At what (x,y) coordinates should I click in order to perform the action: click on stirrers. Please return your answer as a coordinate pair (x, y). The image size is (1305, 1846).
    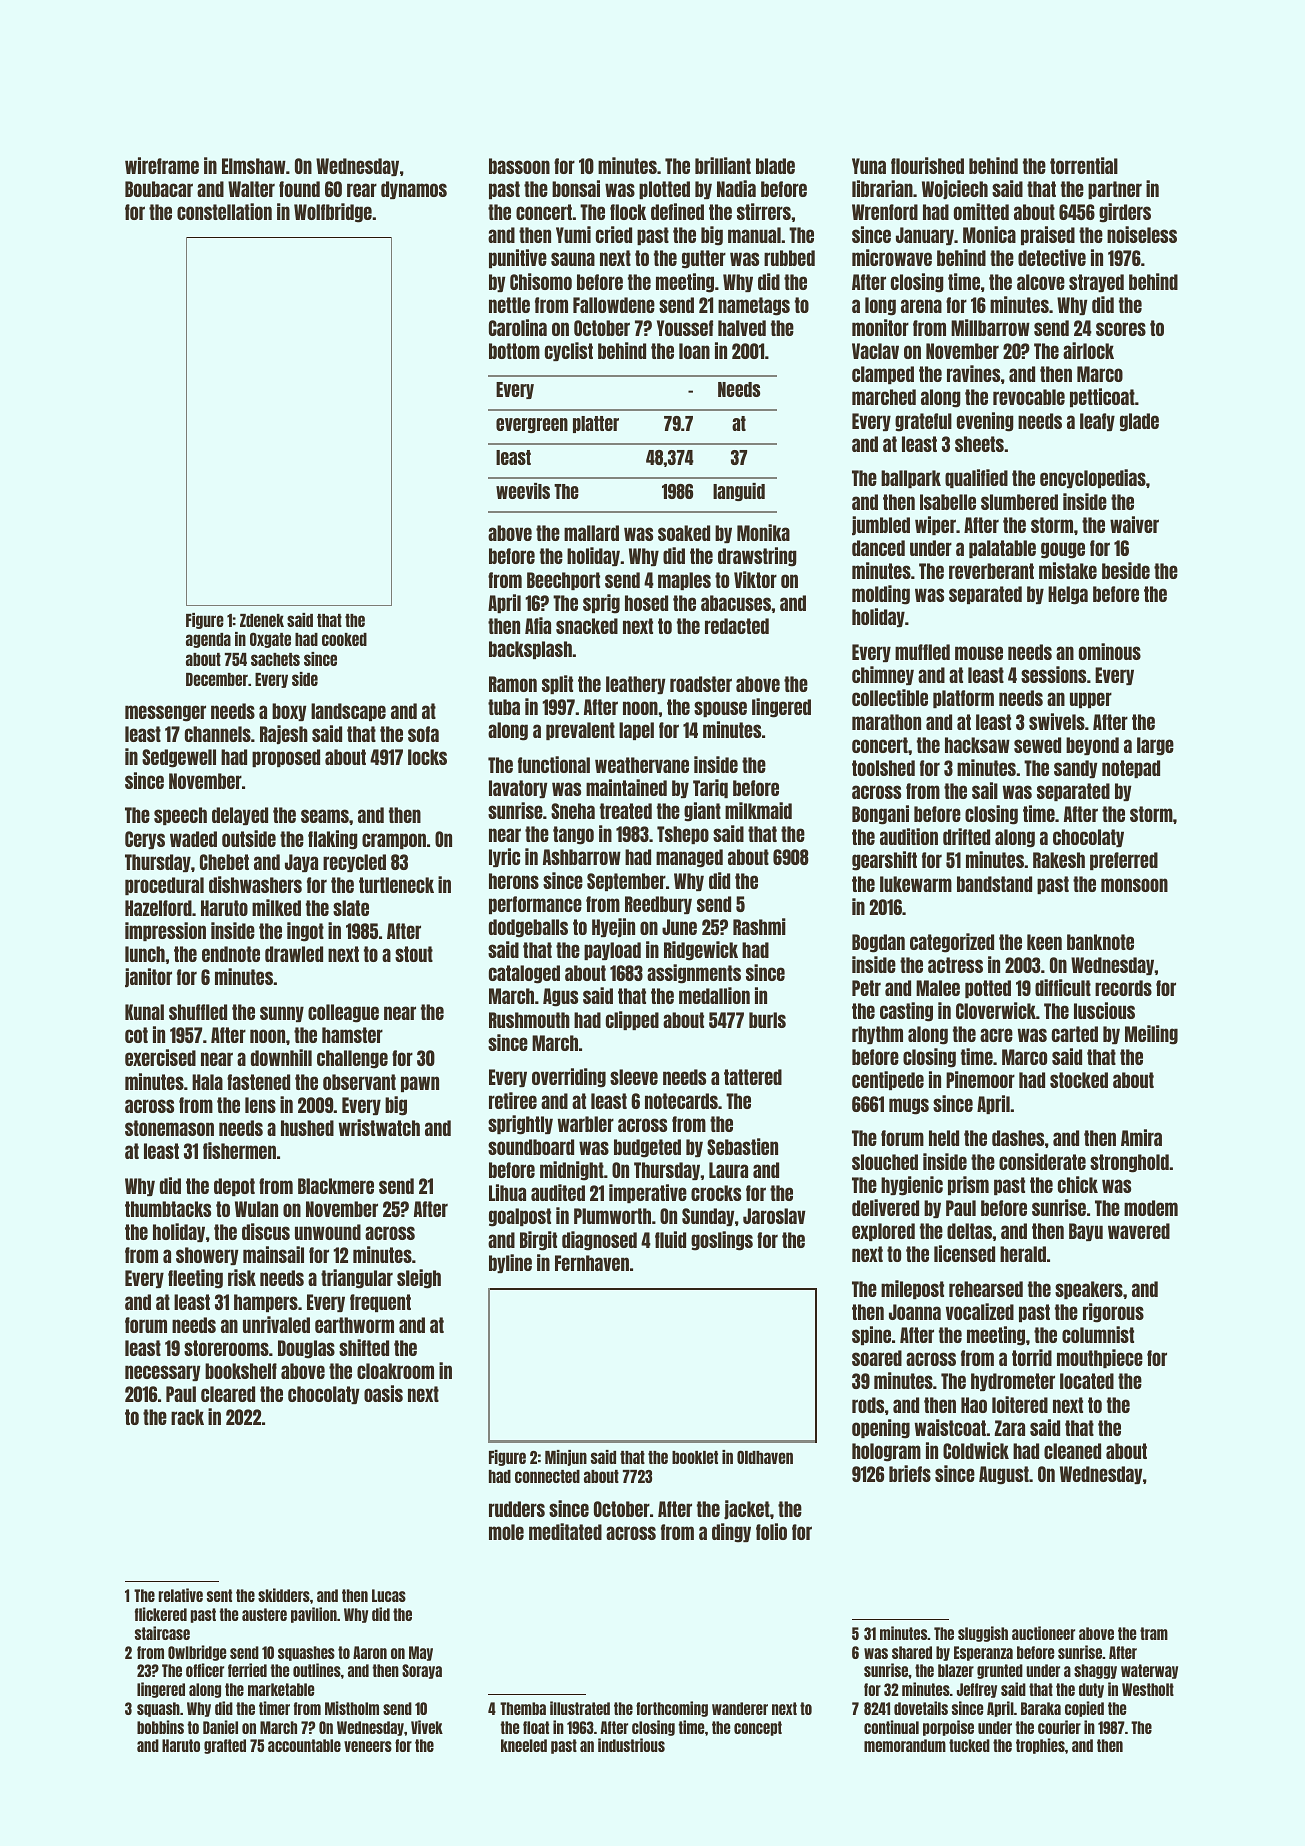
    Looking at the image, I should click on (764, 211).
